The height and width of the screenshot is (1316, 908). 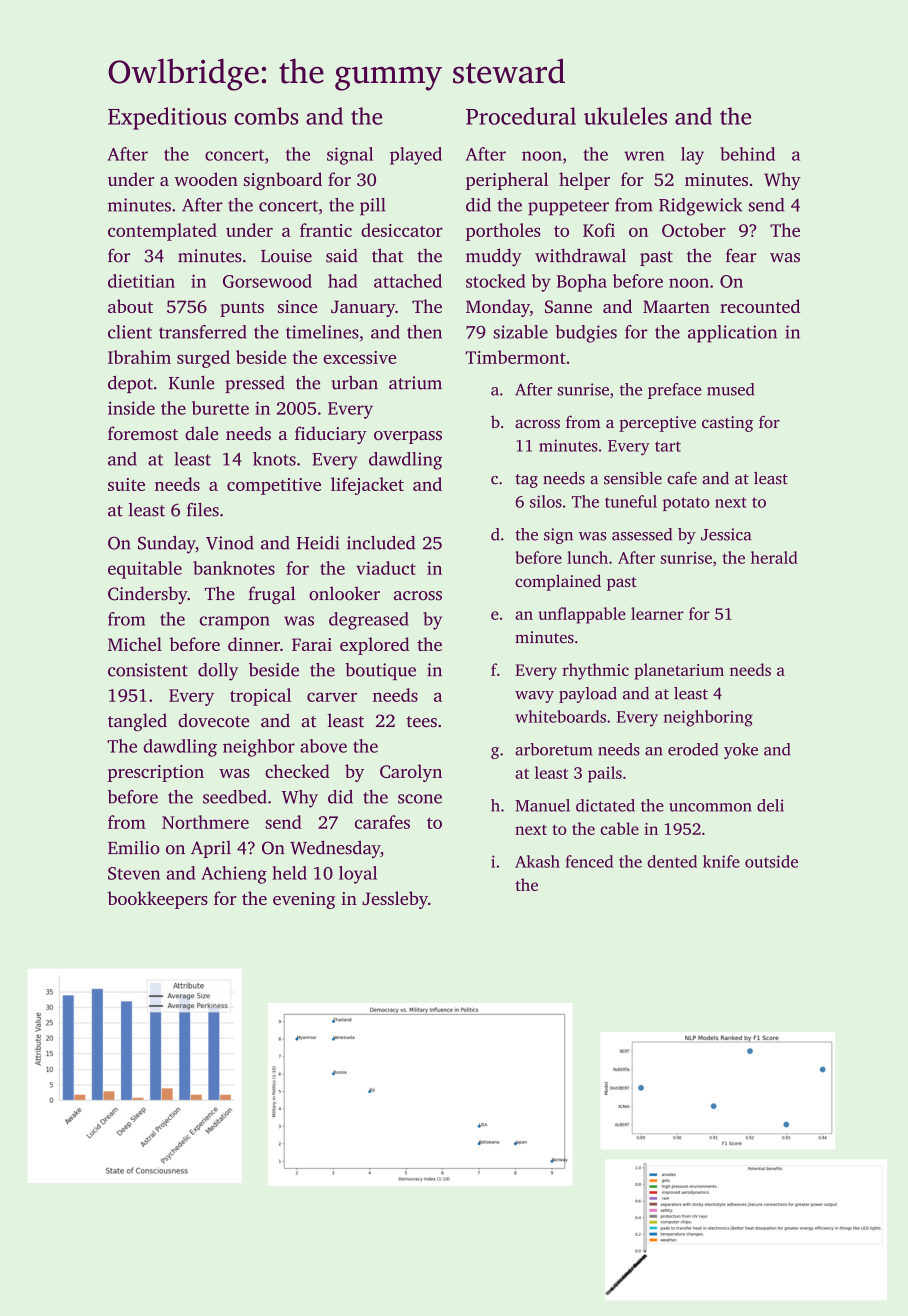 I want to click on sensible, so click(x=633, y=478).
